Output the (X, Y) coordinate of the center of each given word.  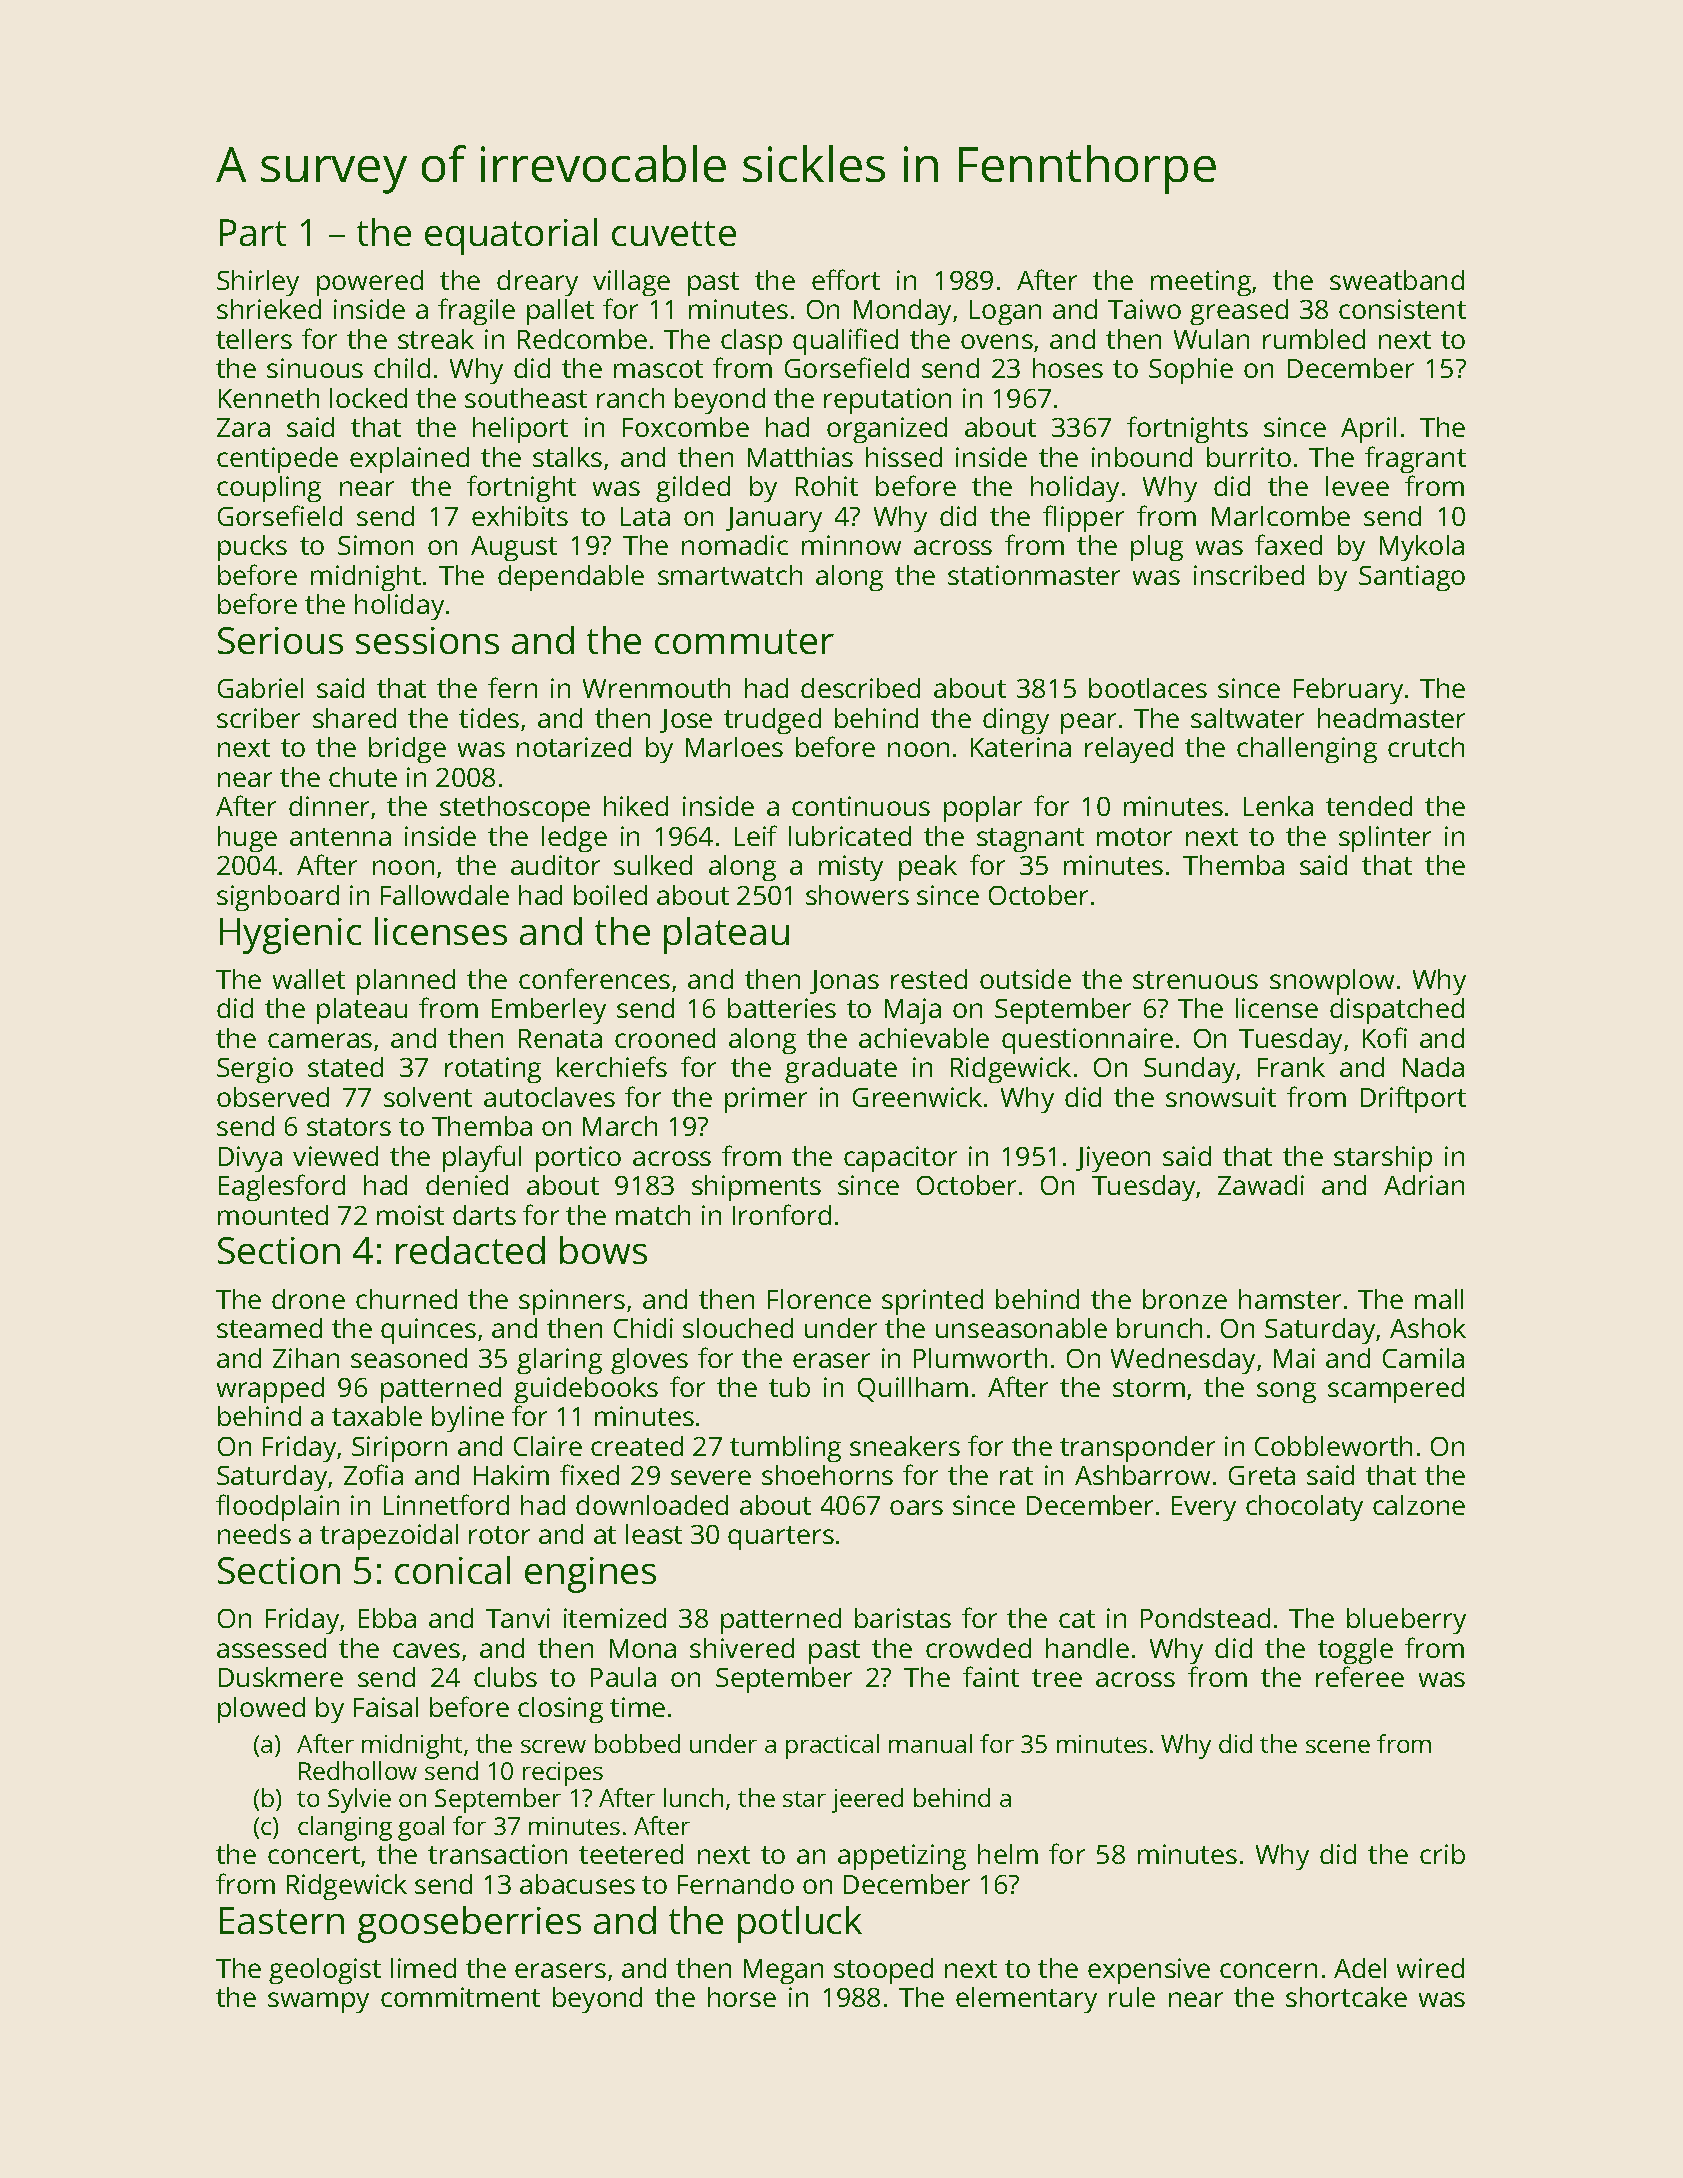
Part (253, 232)
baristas (903, 1618)
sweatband (1397, 280)
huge (247, 839)
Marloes (734, 747)
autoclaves (549, 1097)
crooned (665, 1038)
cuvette (674, 233)
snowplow (1332, 982)
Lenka (1278, 806)
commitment (460, 1997)
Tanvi (518, 1618)
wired (1430, 1968)
